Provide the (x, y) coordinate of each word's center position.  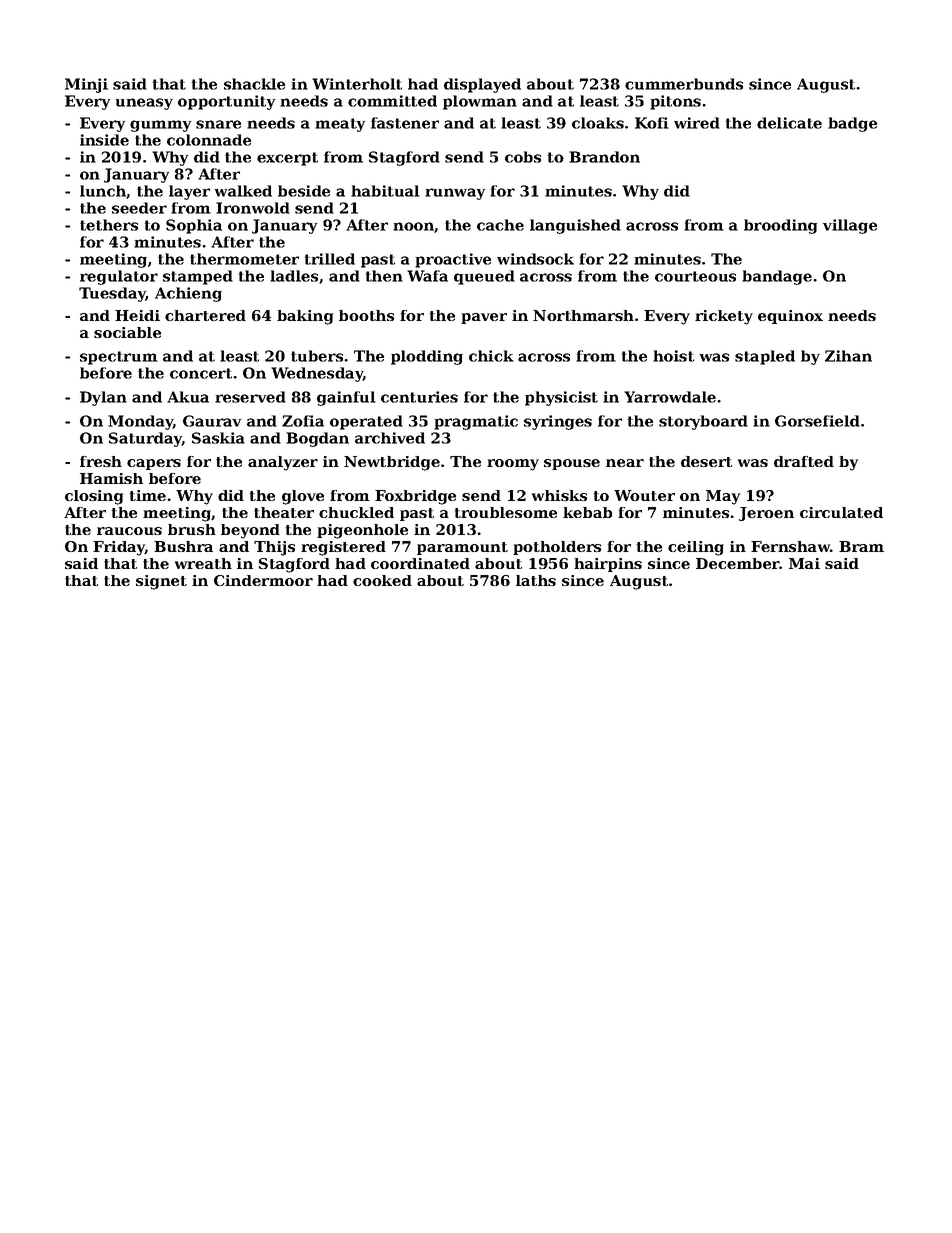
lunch (103, 191)
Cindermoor (263, 580)
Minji (86, 85)
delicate (789, 123)
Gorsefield (817, 421)
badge (852, 124)
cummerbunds (684, 84)
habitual (385, 191)
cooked (382, 580)
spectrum (119, 358)
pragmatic (476, 422)
